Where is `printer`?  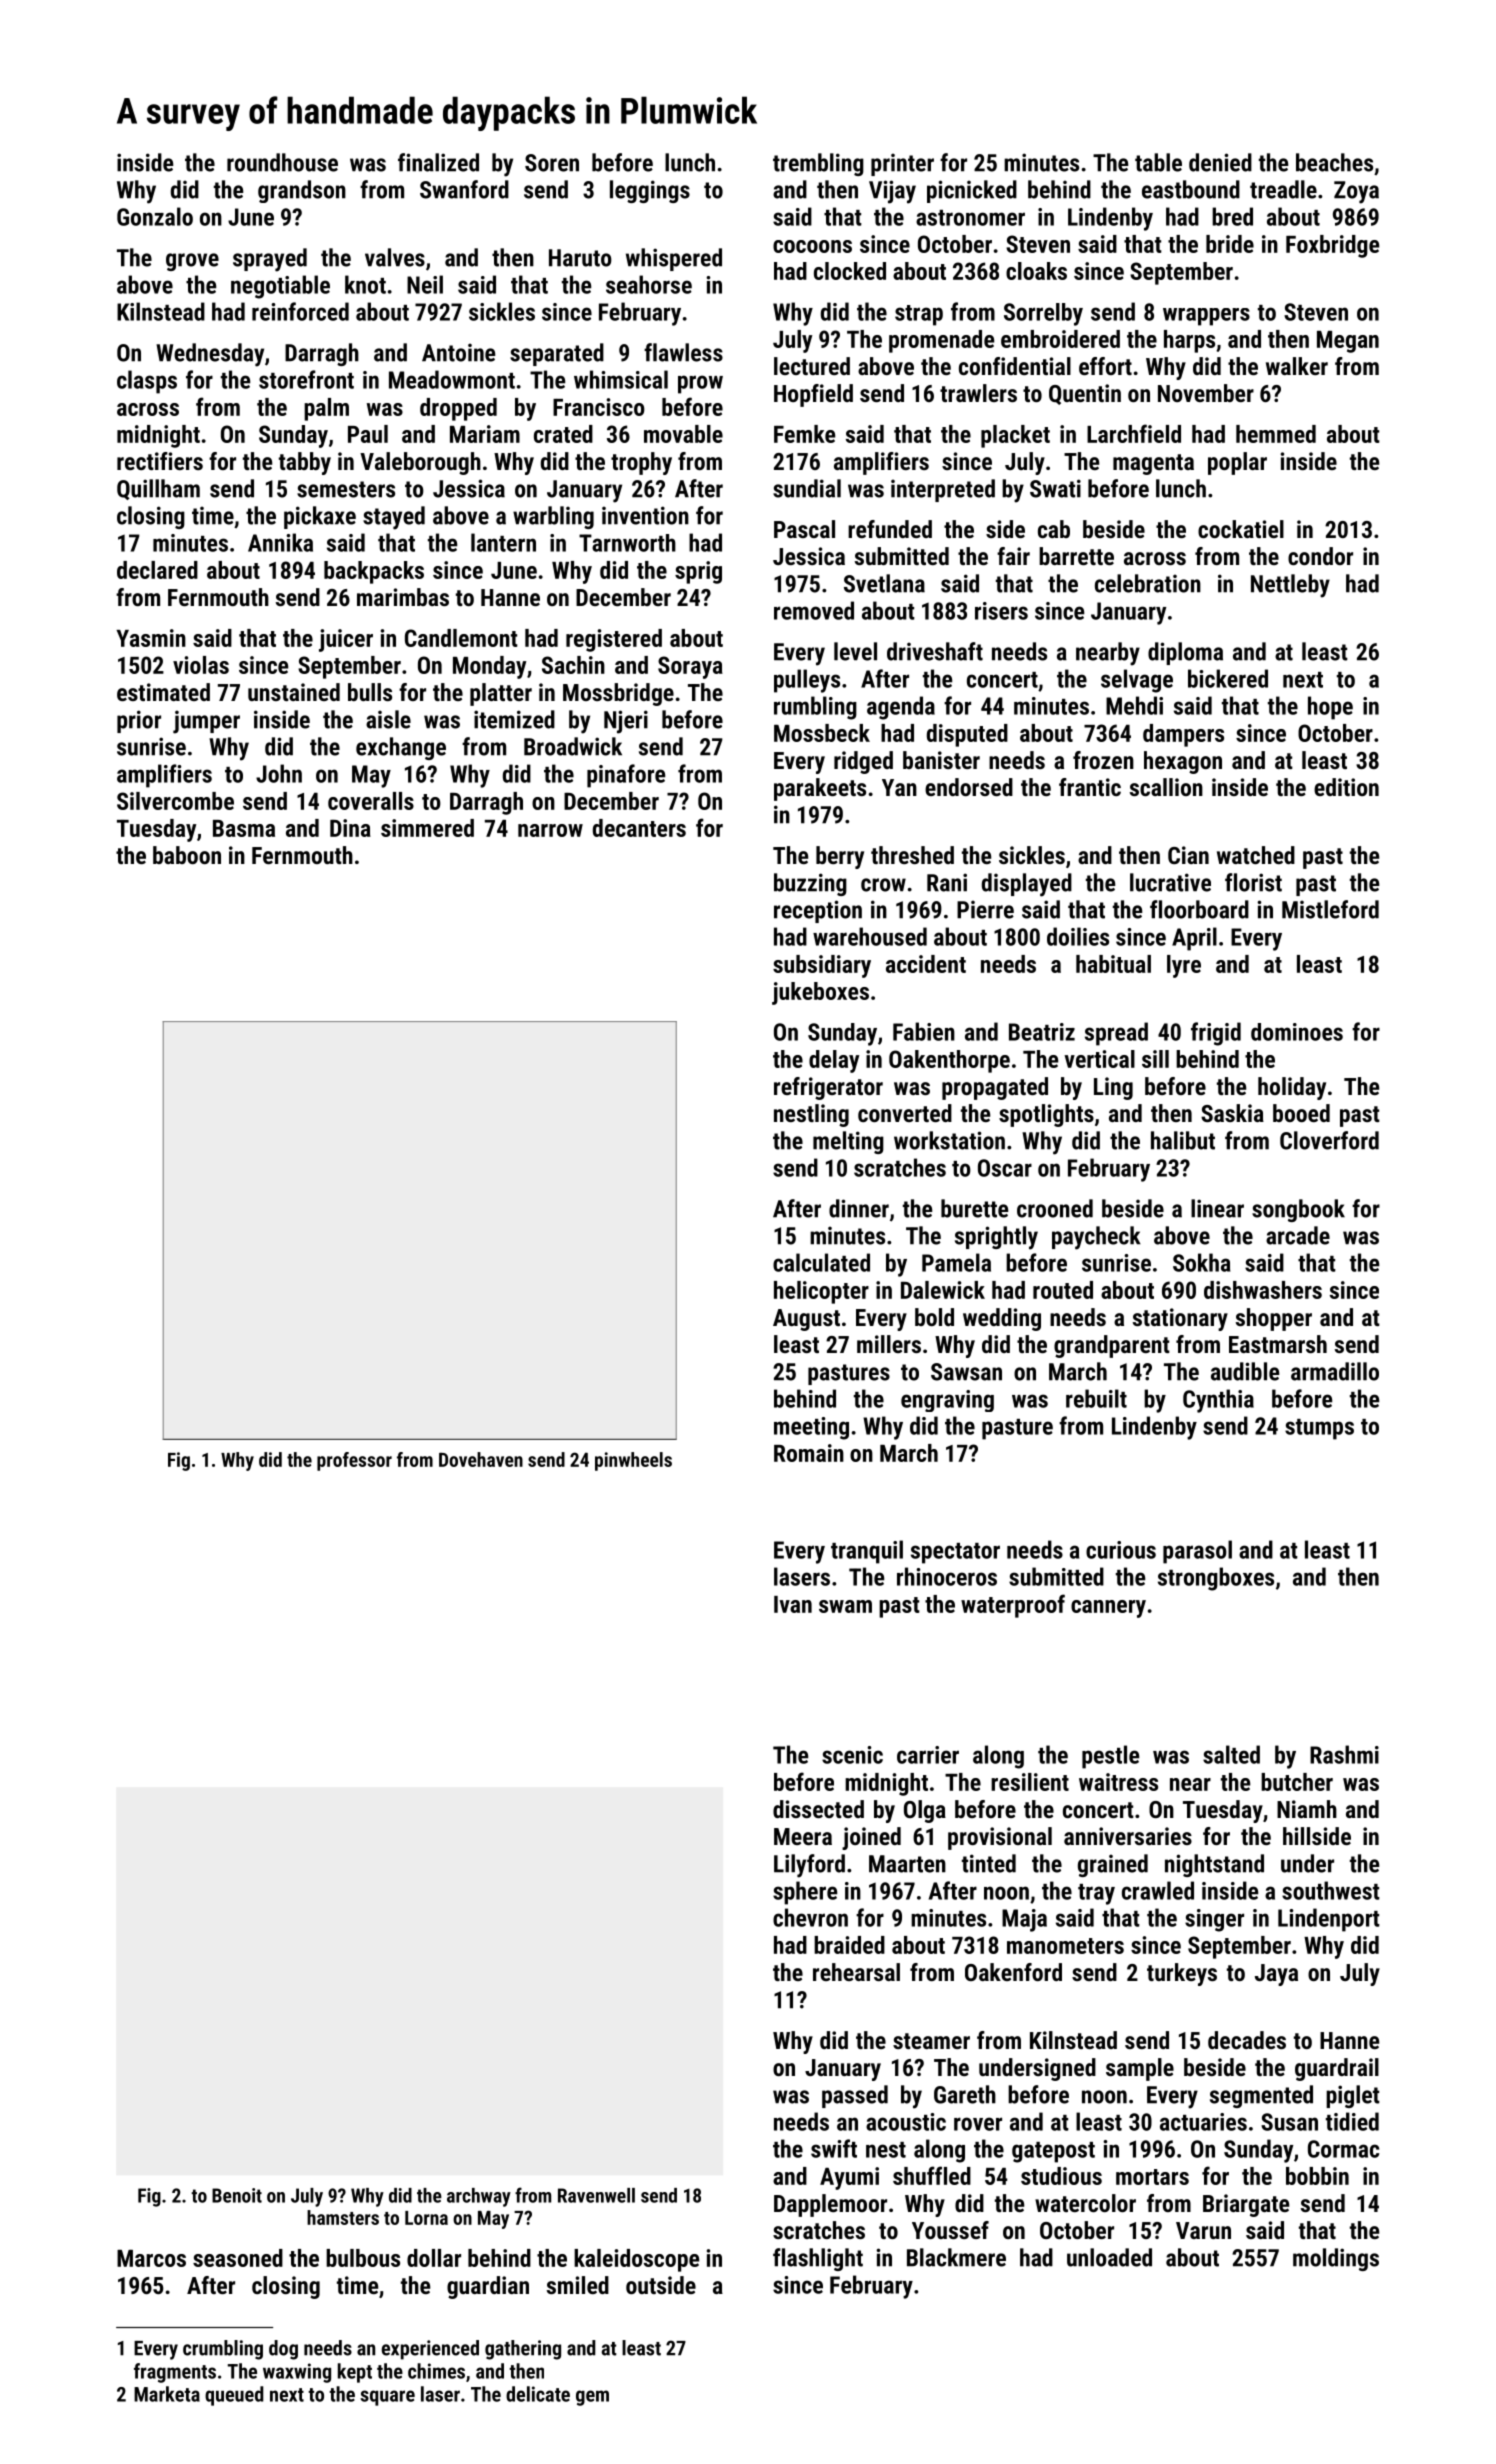
printer is located at coordinates (902, 164).
